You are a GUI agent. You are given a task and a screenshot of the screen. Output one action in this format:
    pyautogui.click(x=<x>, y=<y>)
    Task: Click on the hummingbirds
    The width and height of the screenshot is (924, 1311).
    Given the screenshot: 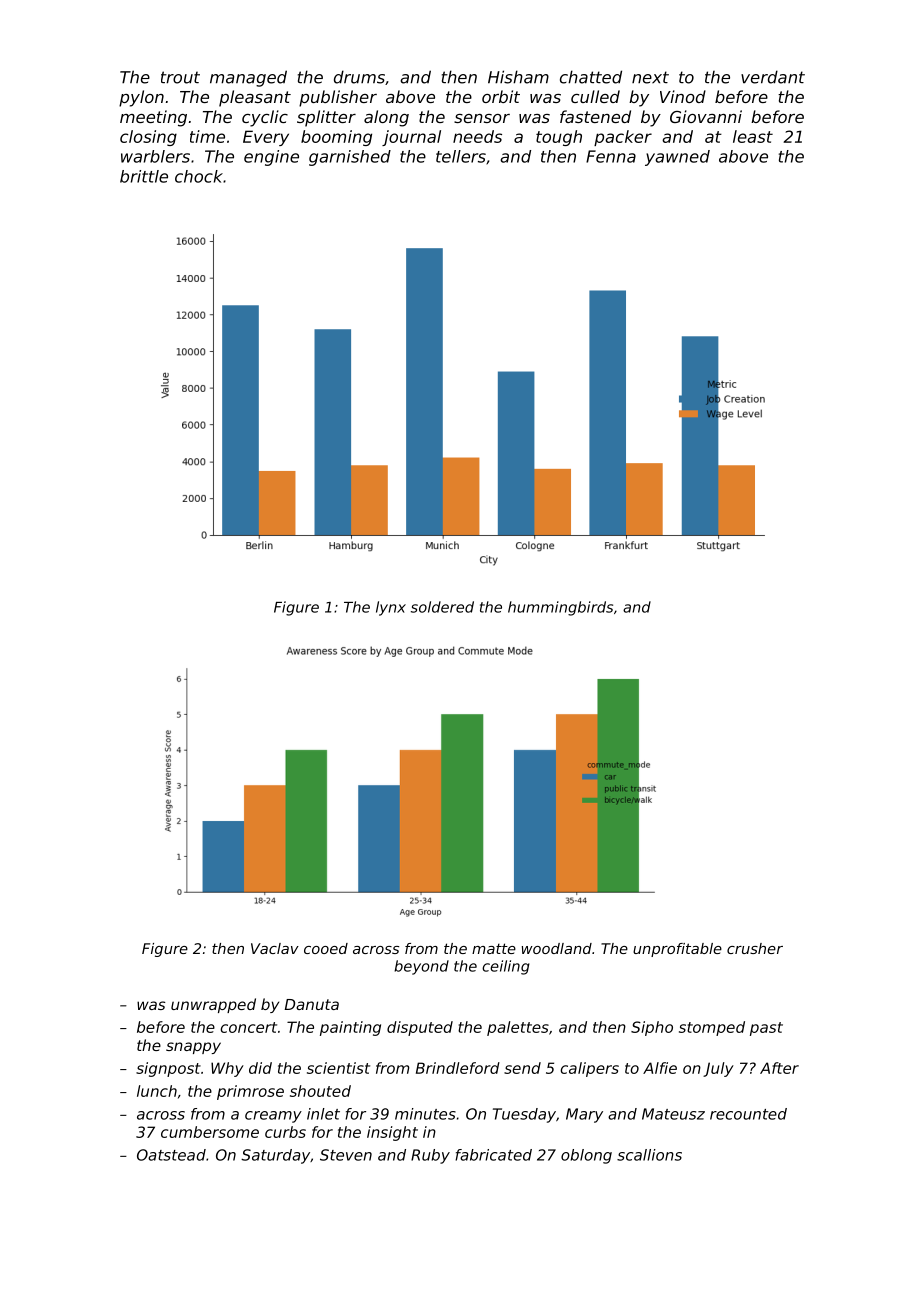 What is the action you would take?
    pyautogui.click(x=560, y=608)
